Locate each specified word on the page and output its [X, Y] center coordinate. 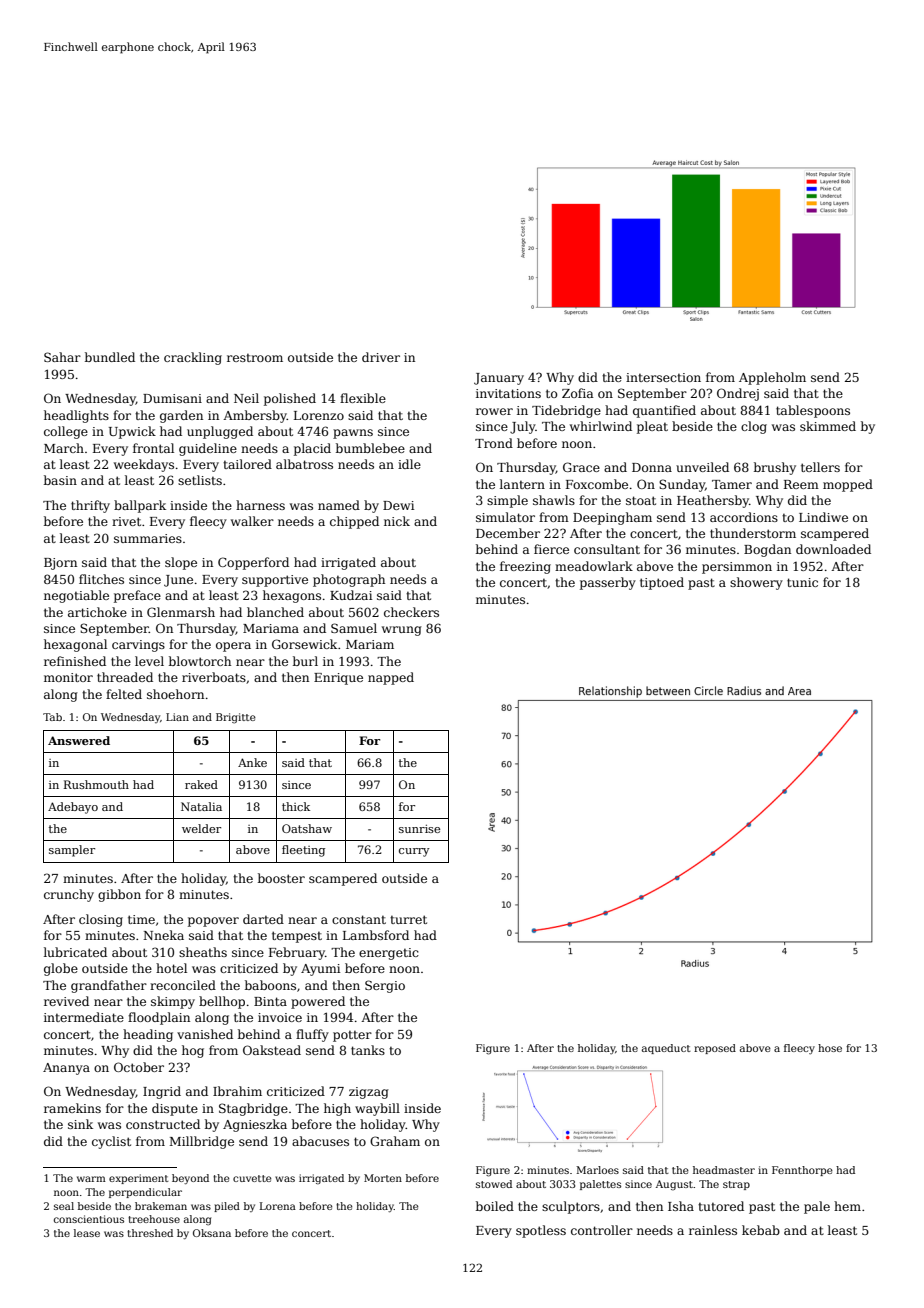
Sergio [385, 986]
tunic [802, 582]
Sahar [62, 357]
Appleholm [772, 378]
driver [381, 357]
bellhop [222, 1002]
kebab [761, 1230]
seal [64, 1206]
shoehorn [175, 694]
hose [830, 1048]
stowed [494, 1184]
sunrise [419, 829]
